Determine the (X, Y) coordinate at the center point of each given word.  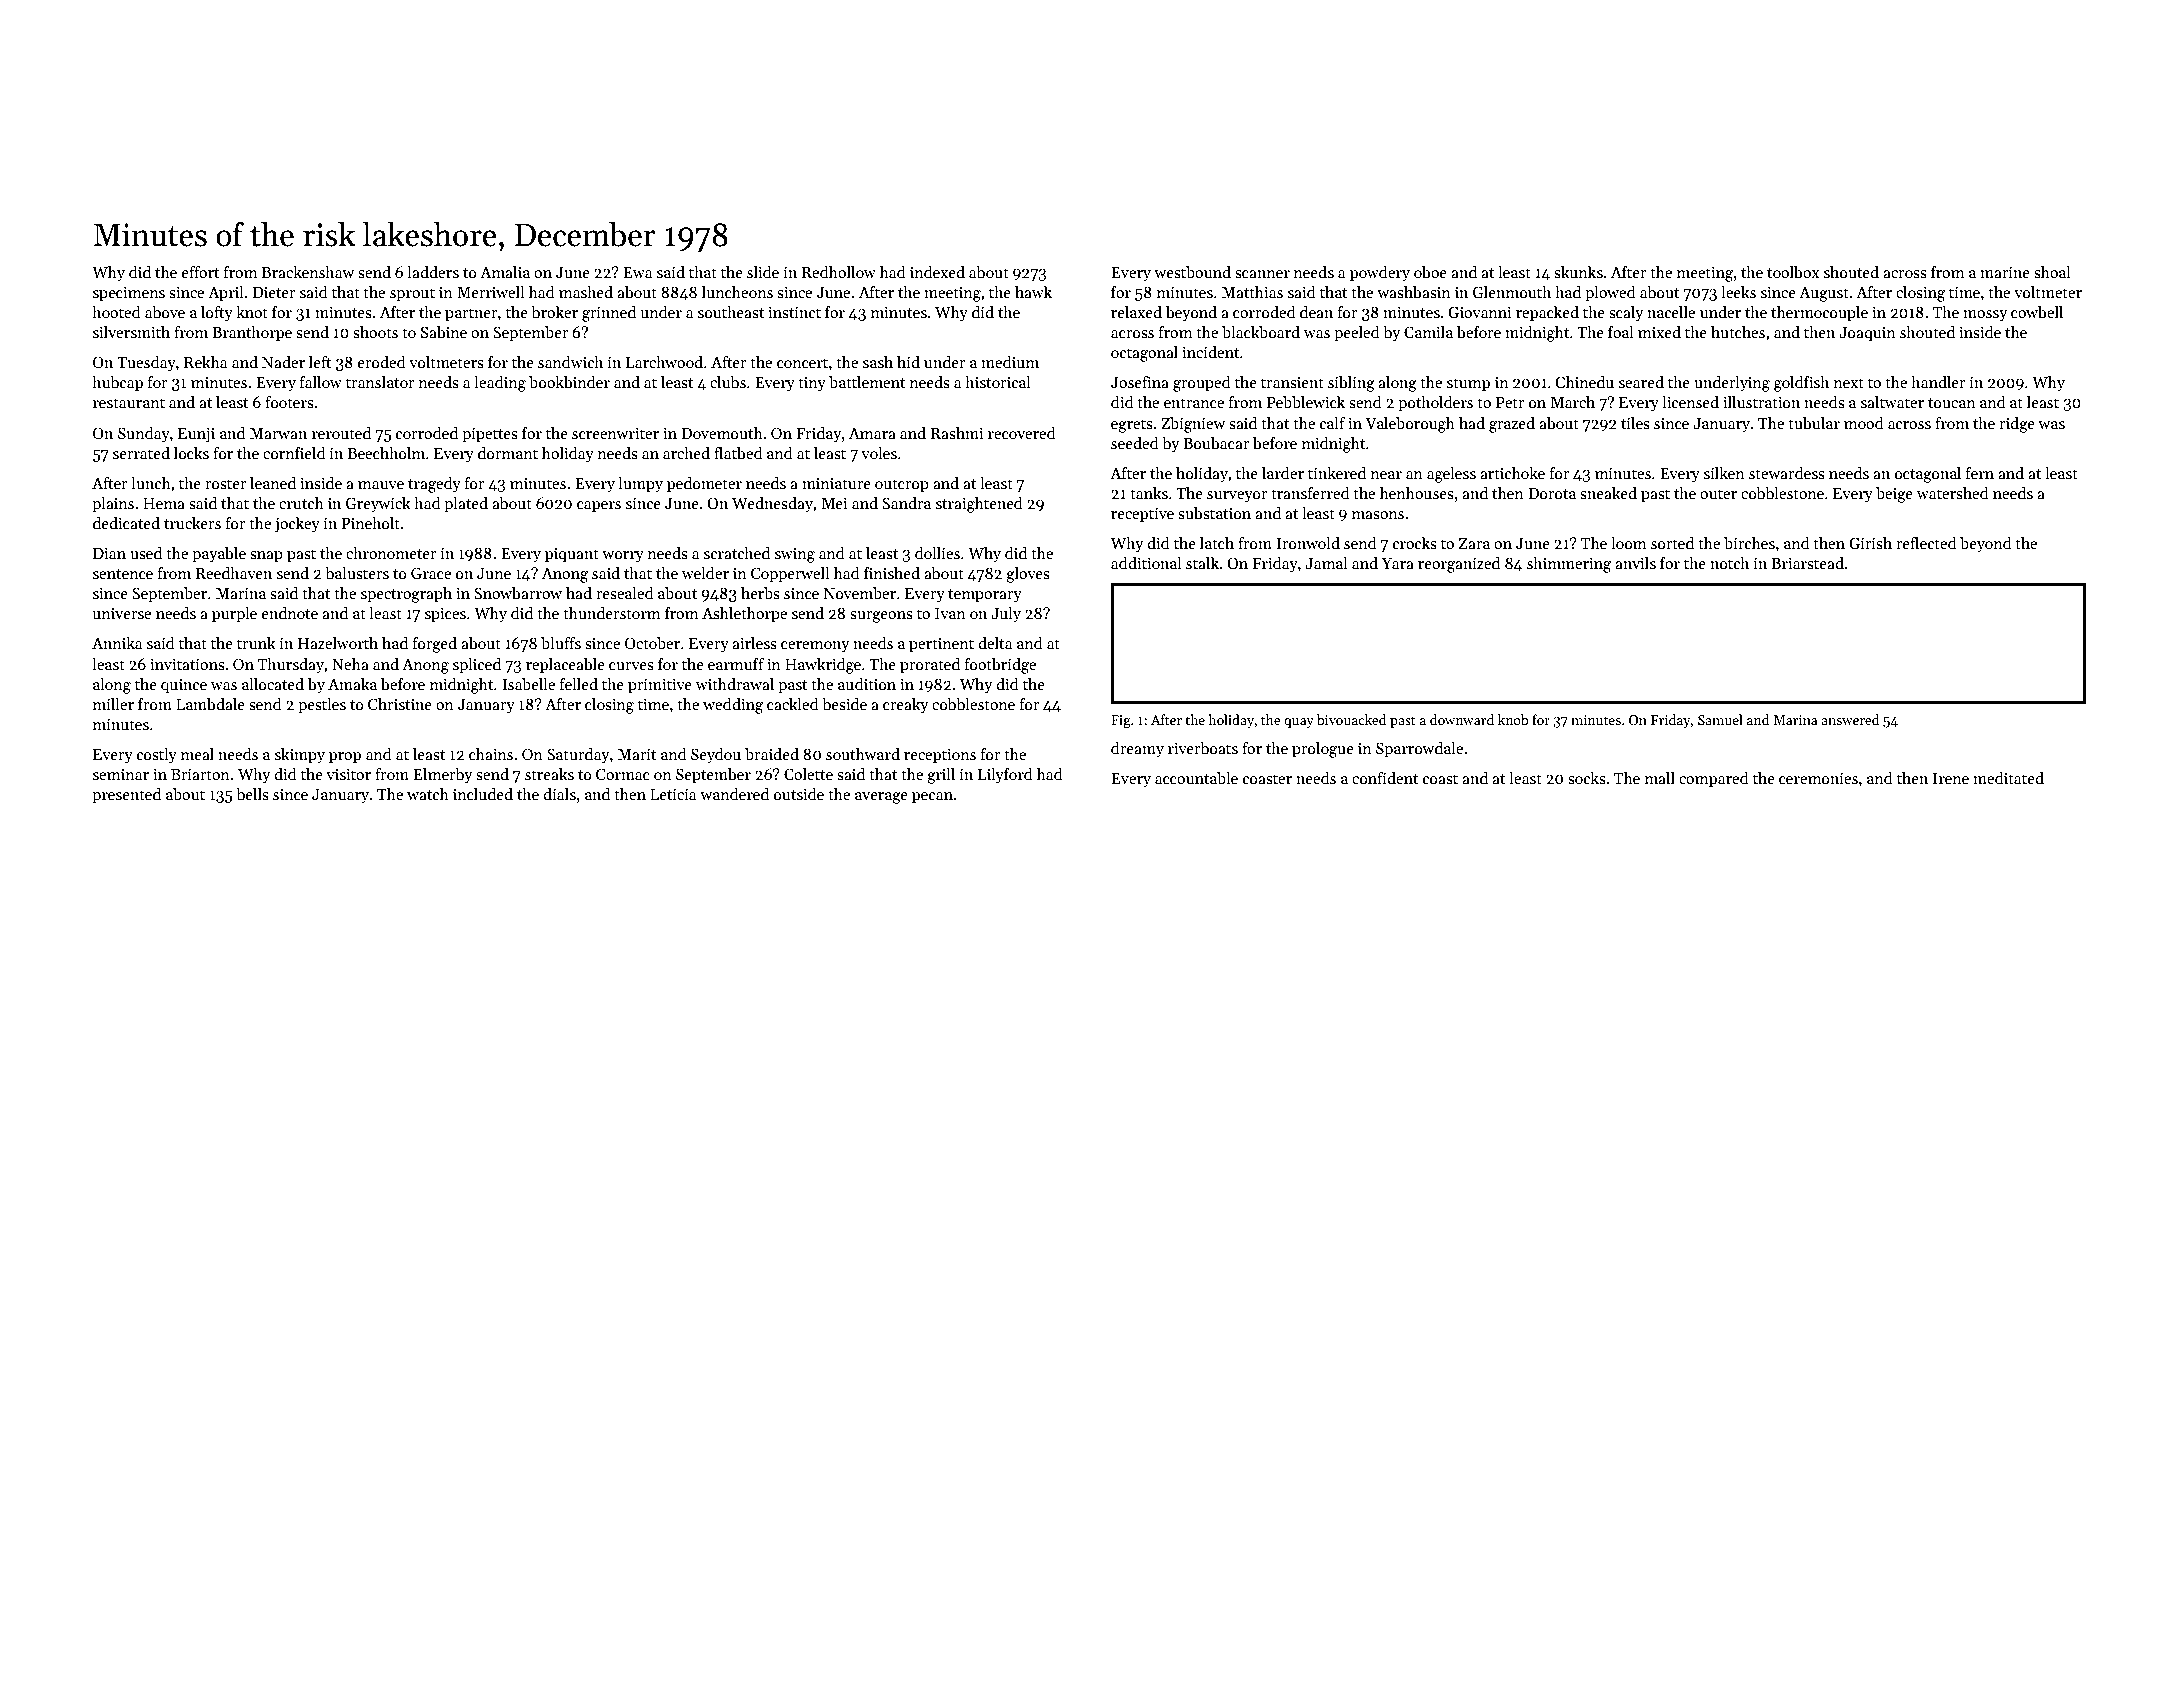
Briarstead (1807, 563)
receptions (940, 756)
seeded (1135, 443)
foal (1621, 332)
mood (1864, 423)
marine (2005, 272)
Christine (400, 704)
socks (1587, 778)
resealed (625, 593)
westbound (1192, 272)
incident (1210, 352)
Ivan (950, 613)
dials (559, 794)
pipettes (490, 435)
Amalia (505, 272)
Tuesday (146, 364)
